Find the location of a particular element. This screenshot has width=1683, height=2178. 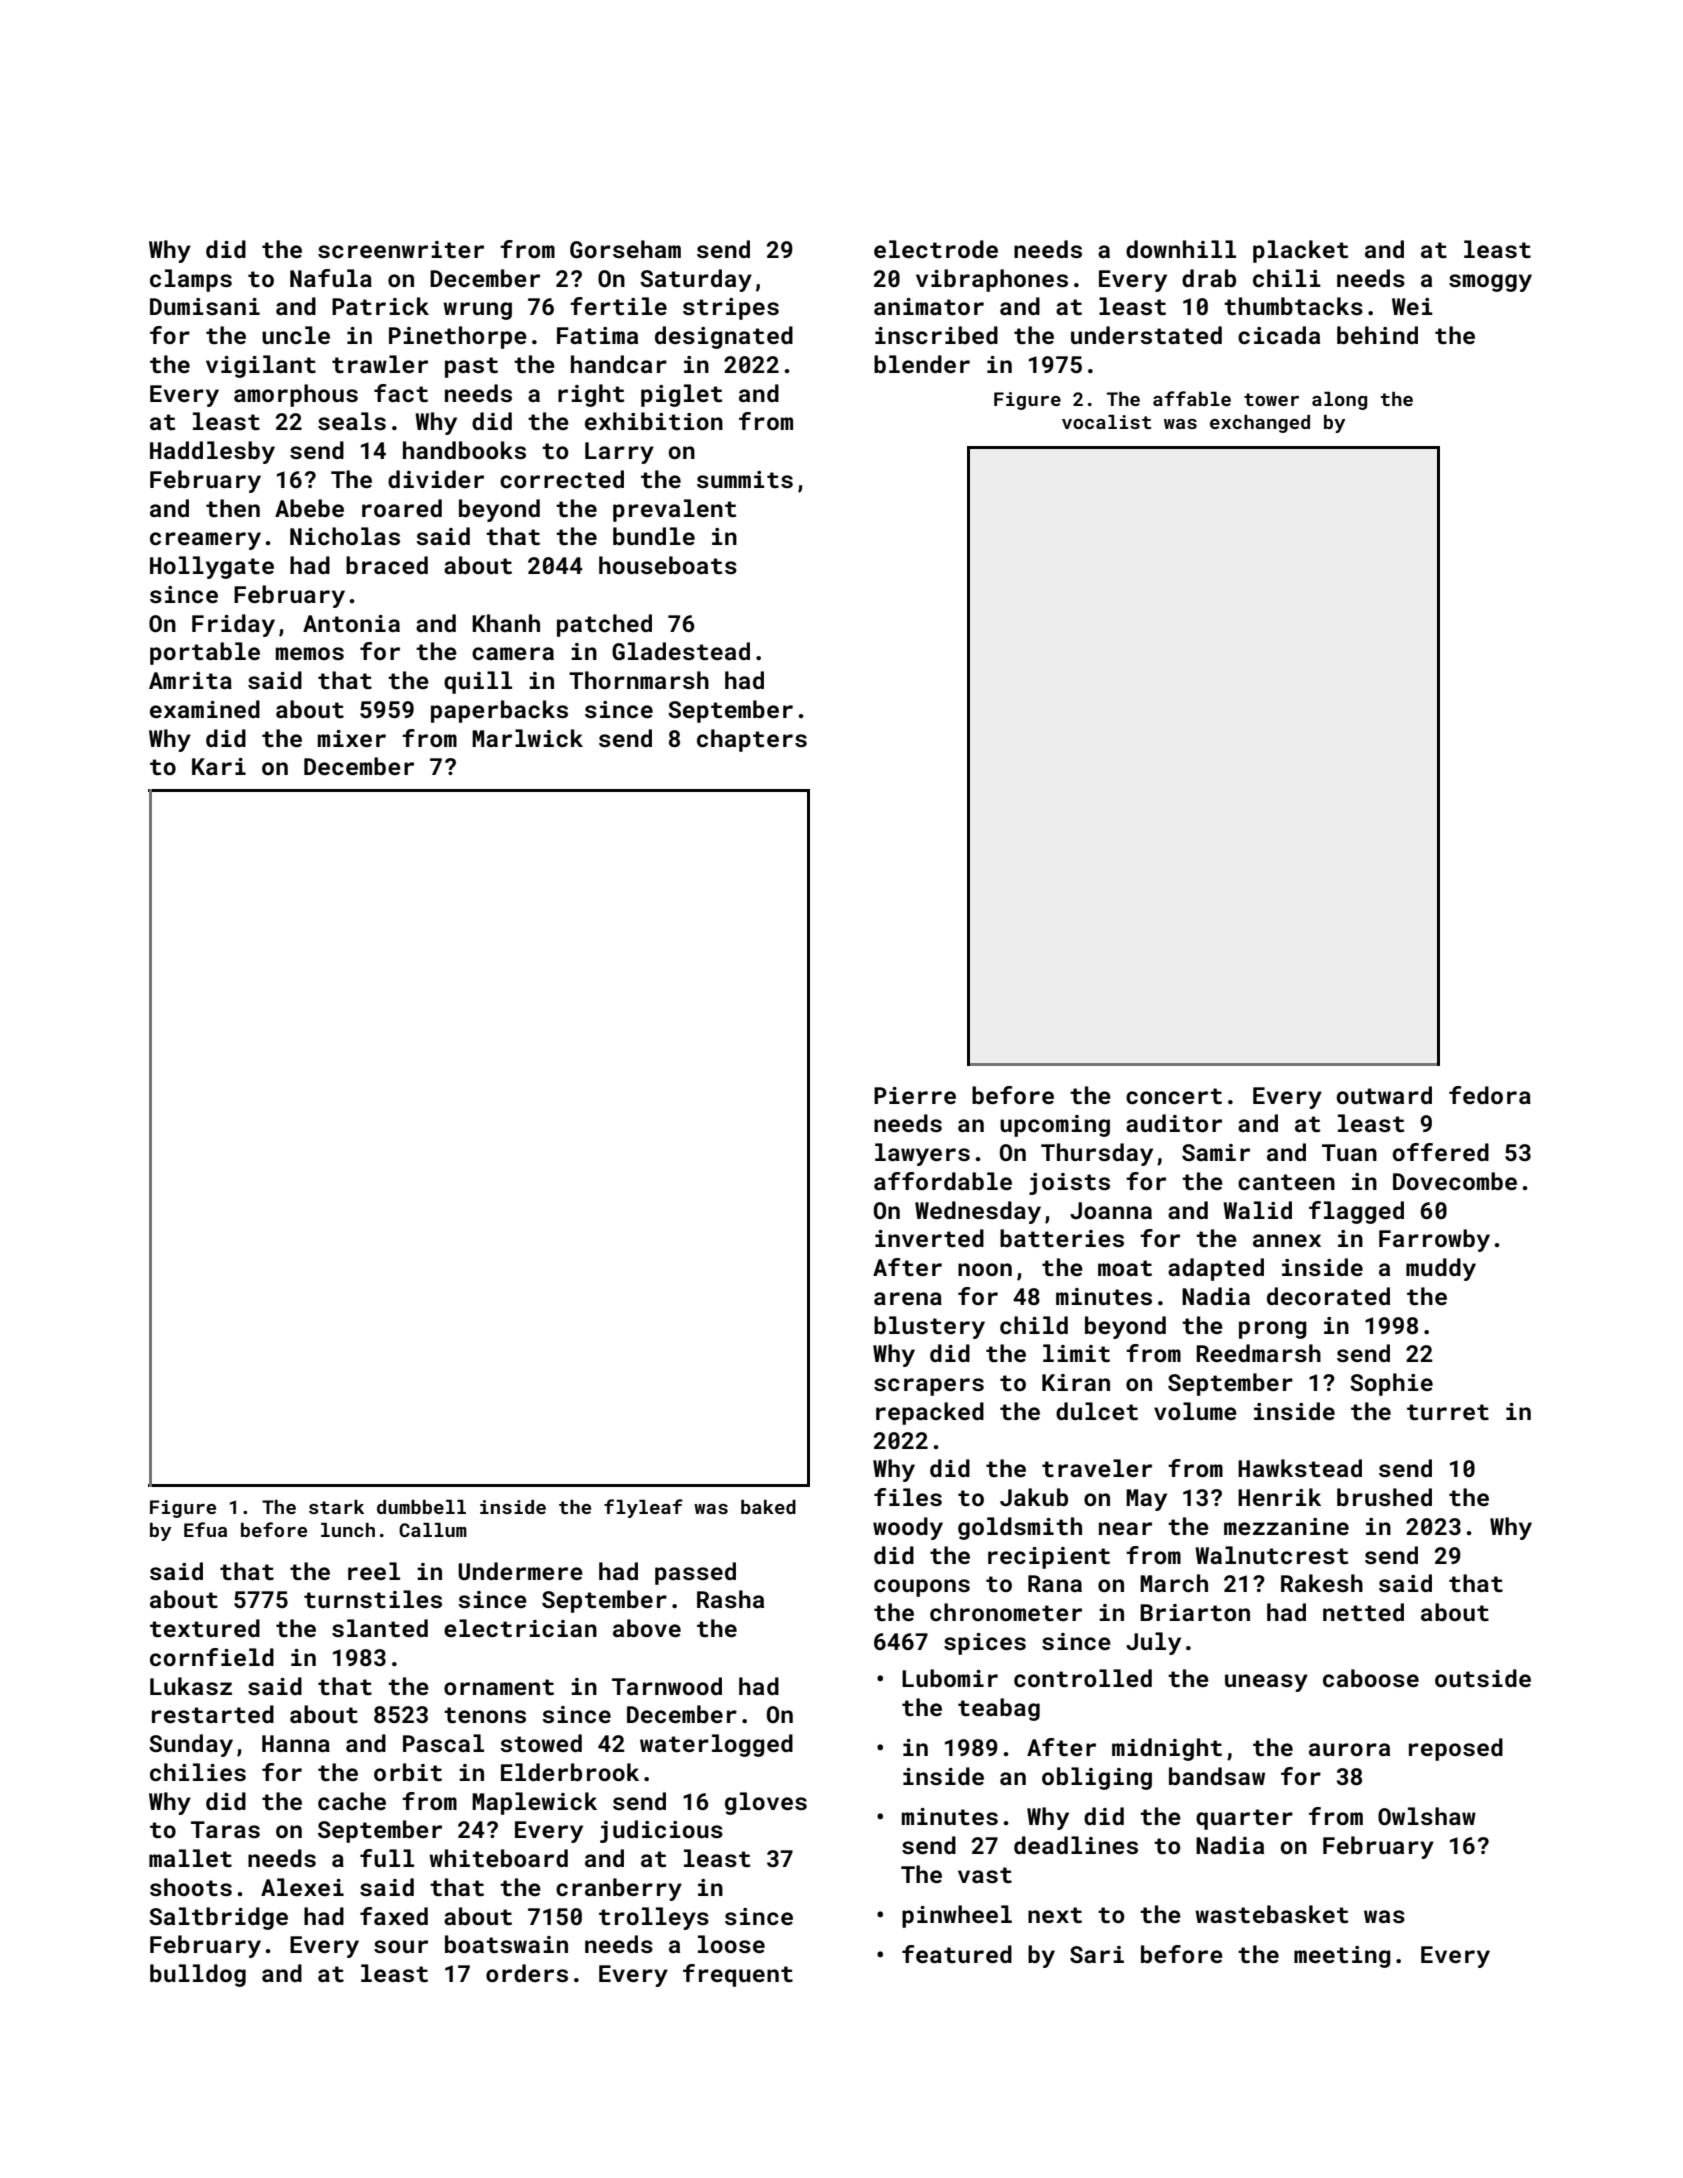

stark is located at coordinates (336, 1507).
